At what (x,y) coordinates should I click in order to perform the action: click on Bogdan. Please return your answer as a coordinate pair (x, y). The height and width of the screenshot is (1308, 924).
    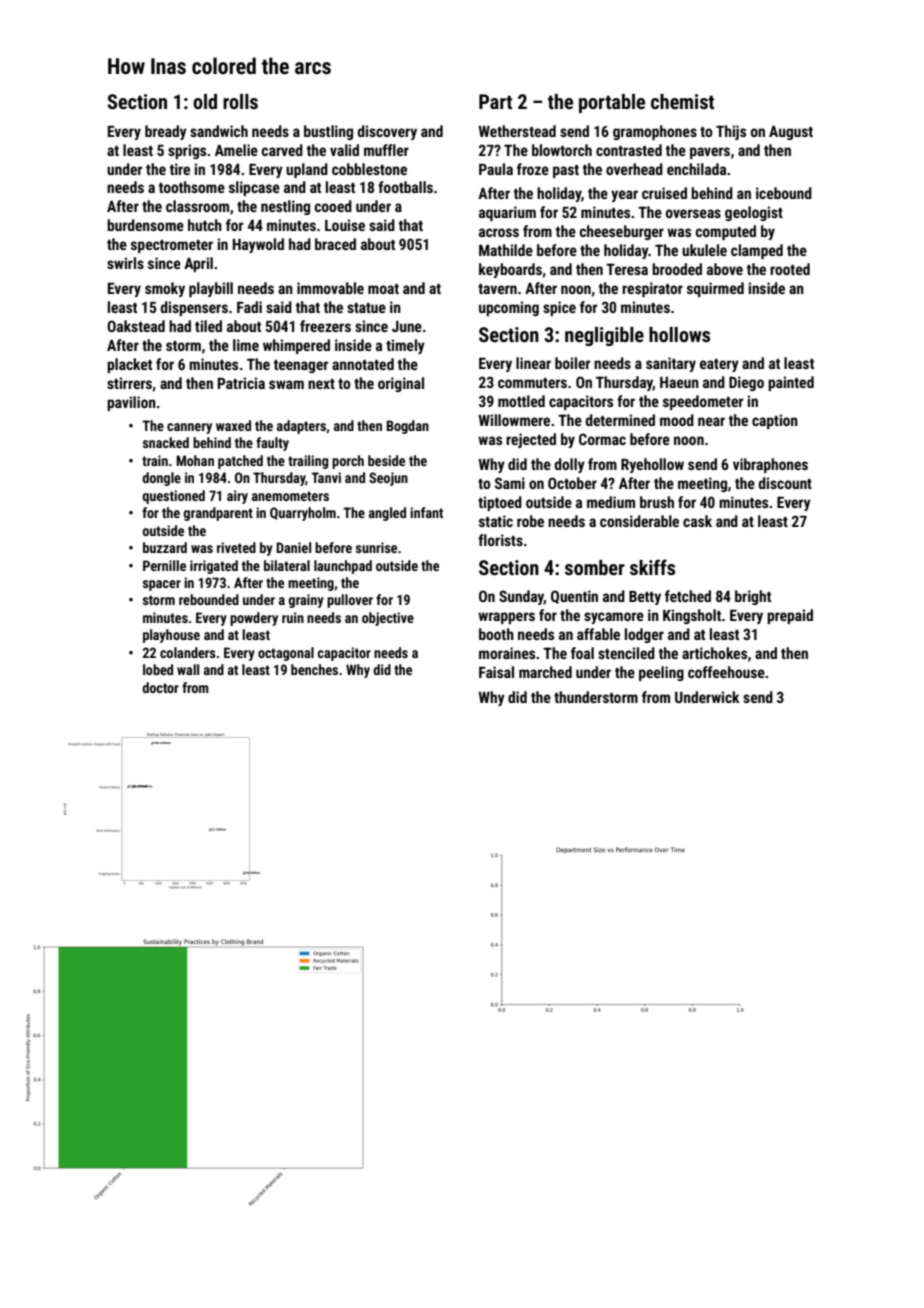
    Looking at the image, I should click on (407, 427).
